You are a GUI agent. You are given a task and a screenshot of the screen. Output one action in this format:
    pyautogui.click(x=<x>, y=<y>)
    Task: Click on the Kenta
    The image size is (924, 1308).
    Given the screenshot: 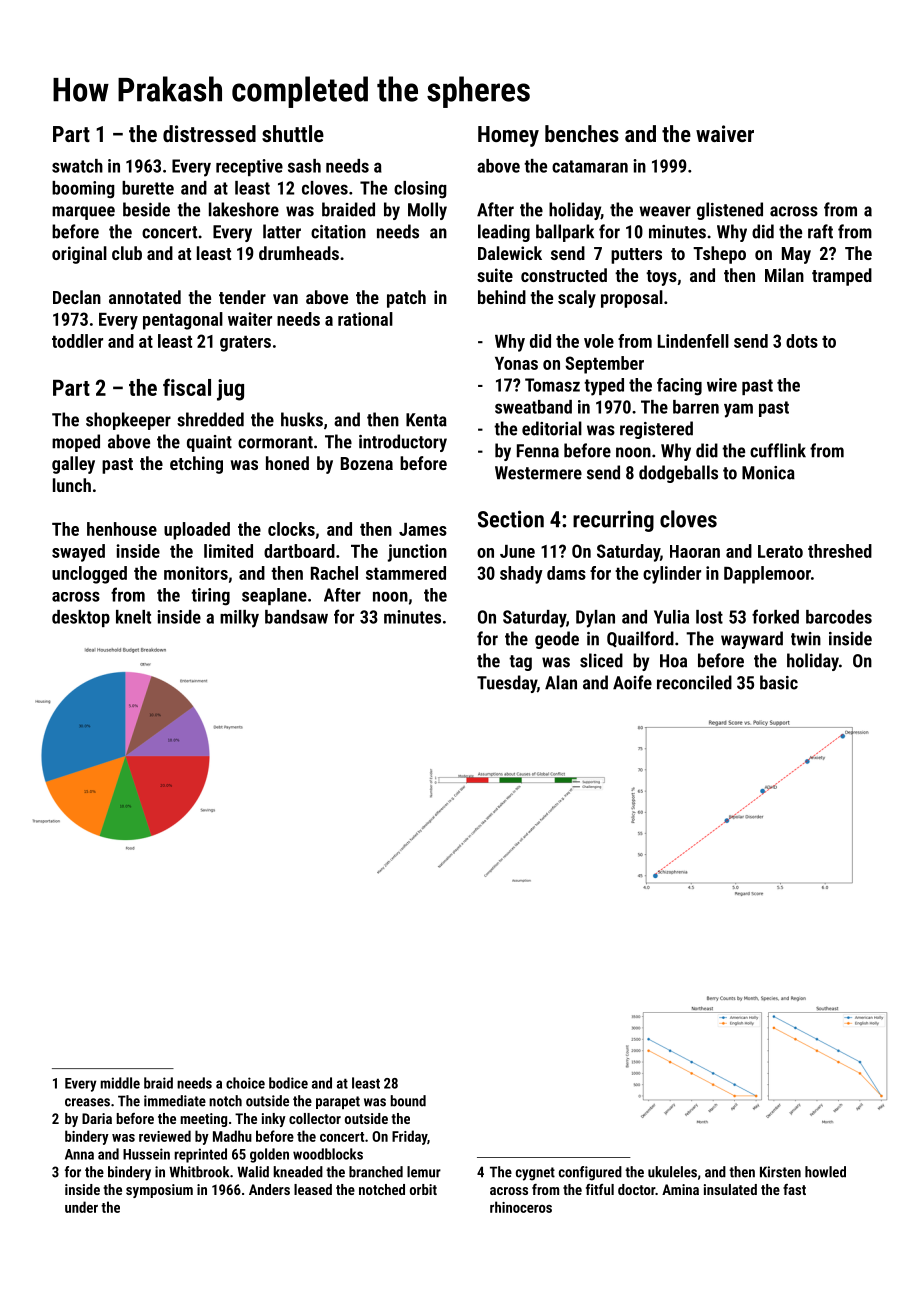 What is the action you would take?
    pyautogui.click(x=426, y=420)
